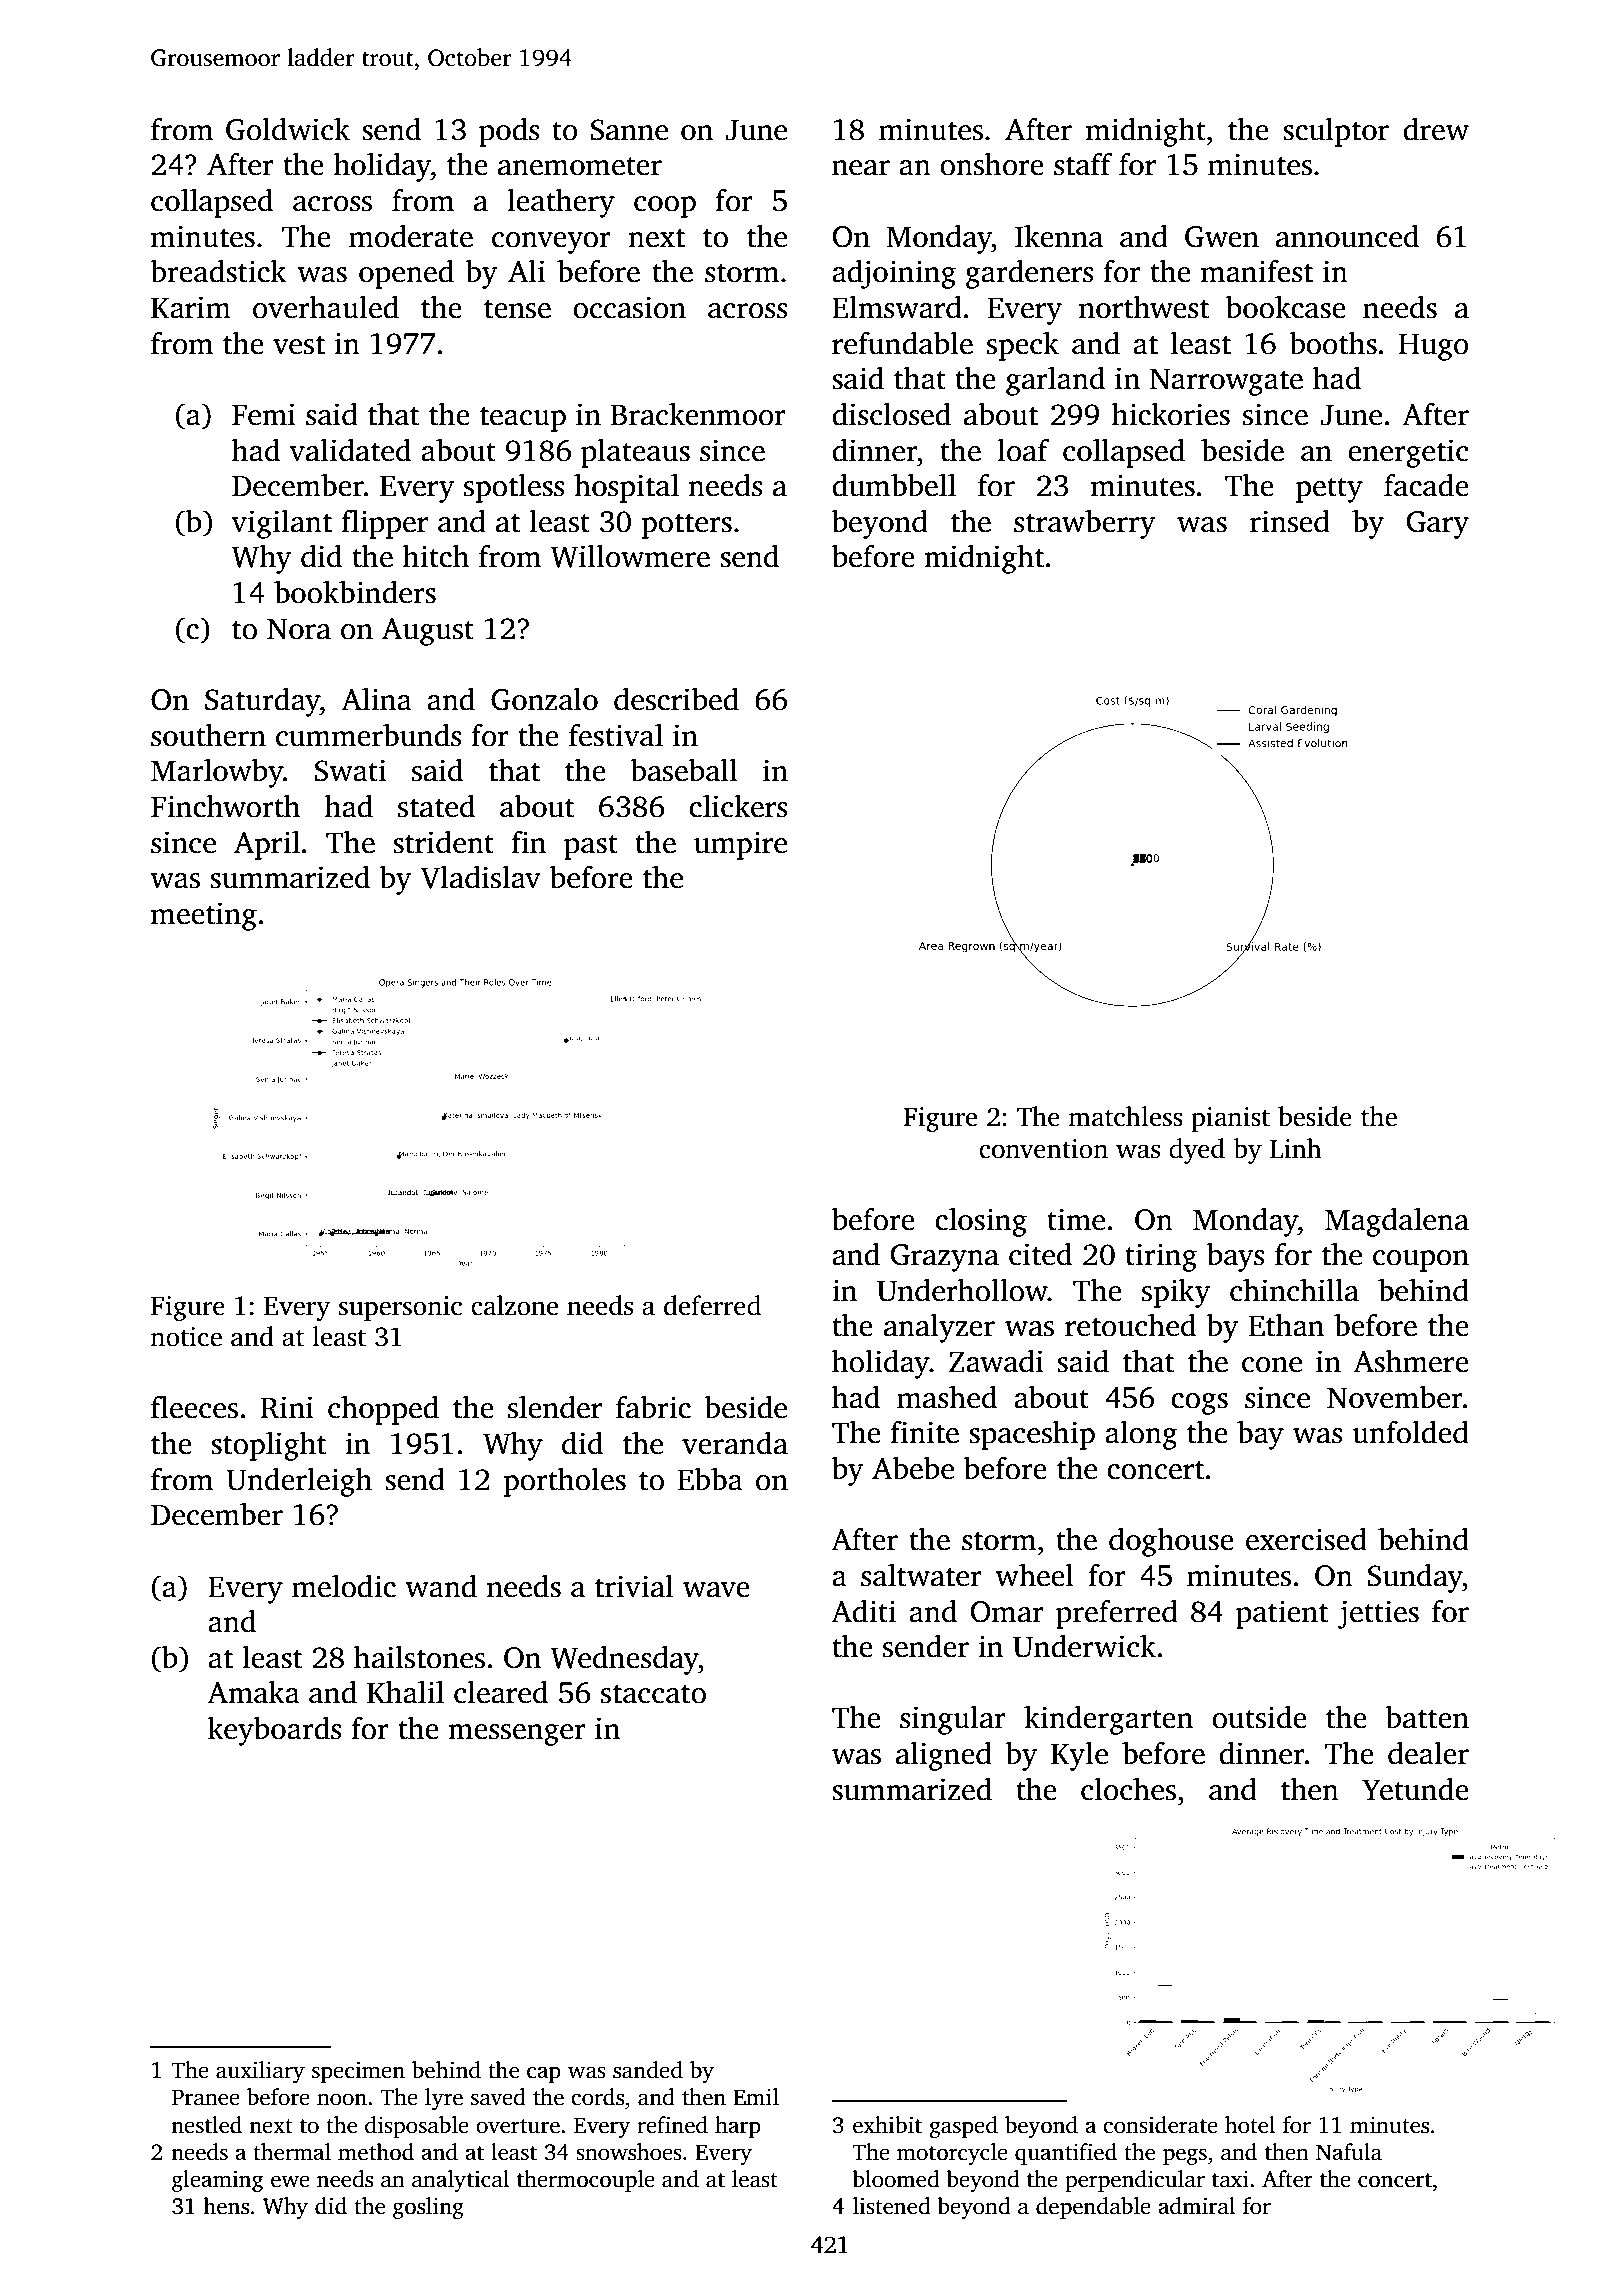 This page has width=1620, height=2292. What do you see at coordinates (1196, 2206) in the page?
I see `admiral` at bounding box center [1196, 2206].
